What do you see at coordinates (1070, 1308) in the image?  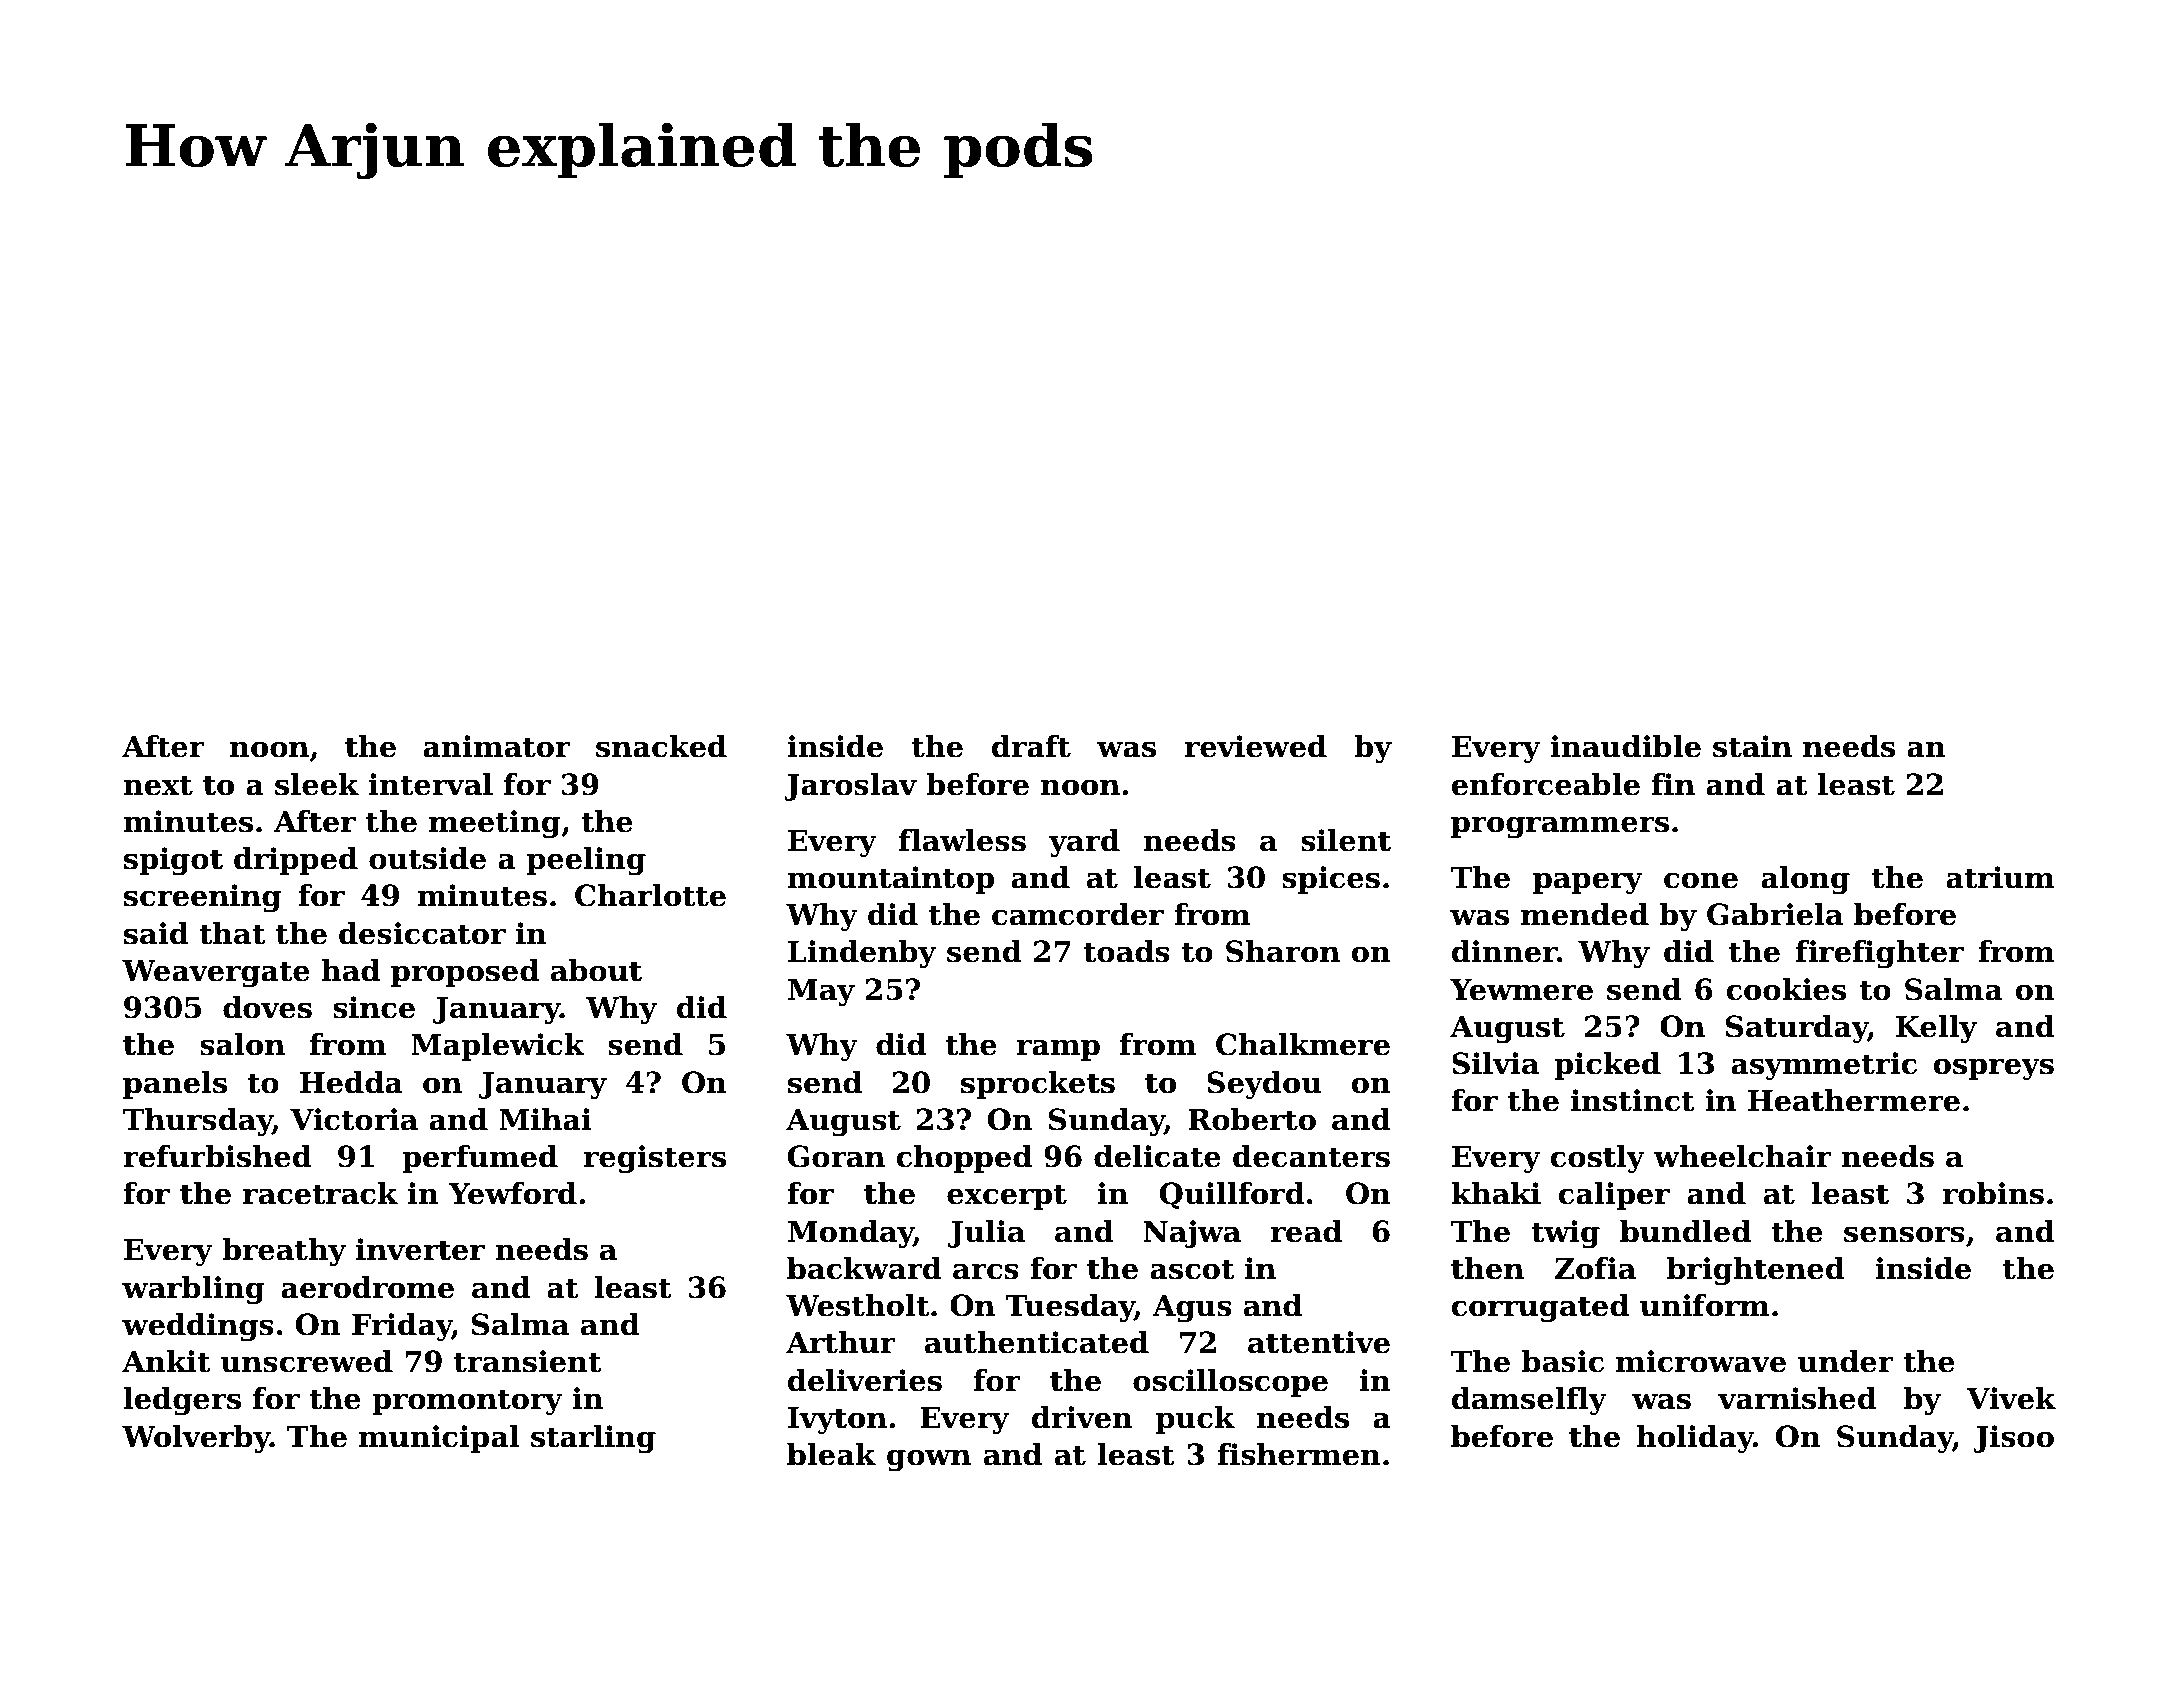 I see `Tuesday` at bounding box center [1070, 1308].
